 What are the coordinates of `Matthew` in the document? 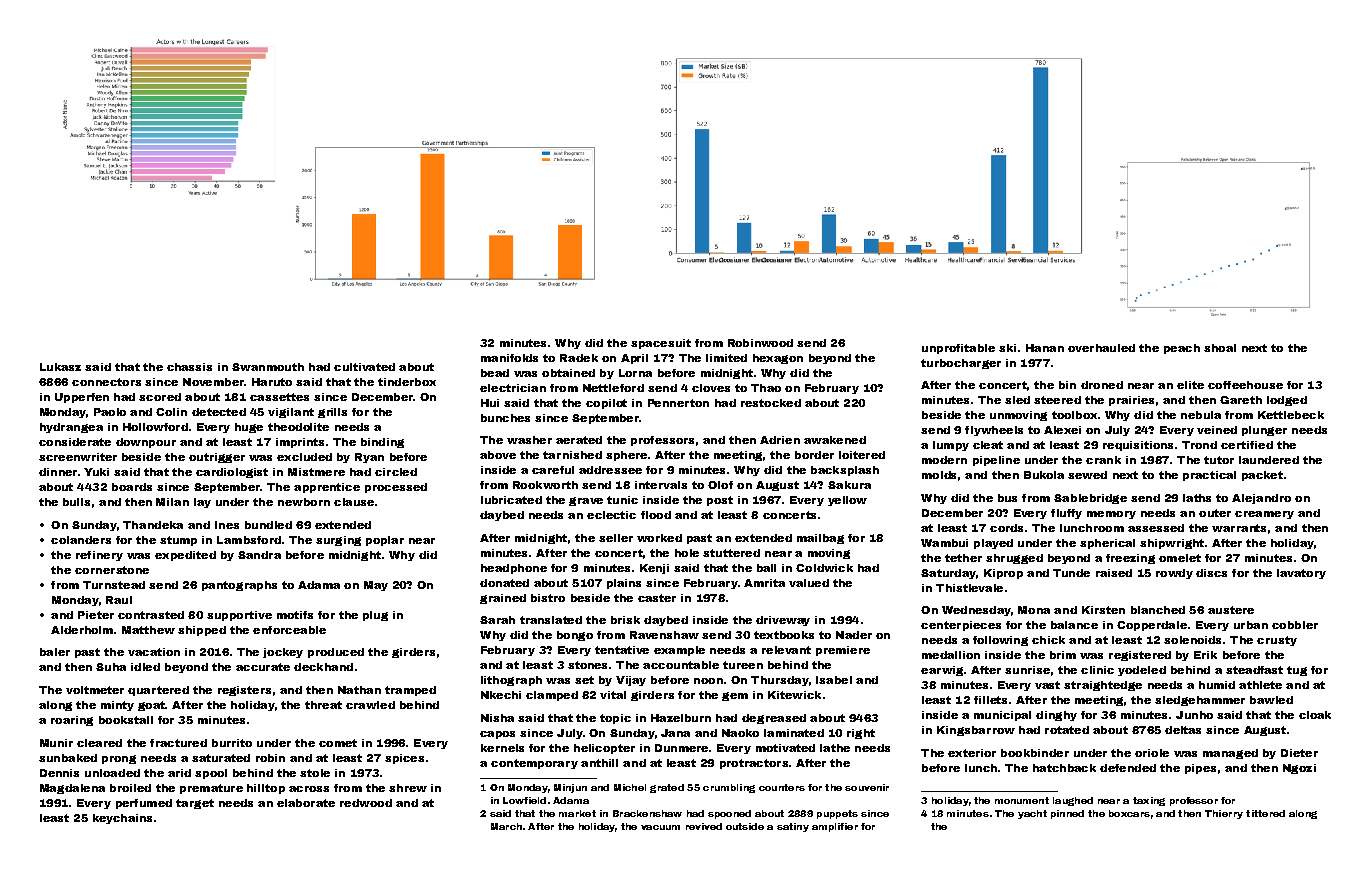 It's located at (148, 630).
